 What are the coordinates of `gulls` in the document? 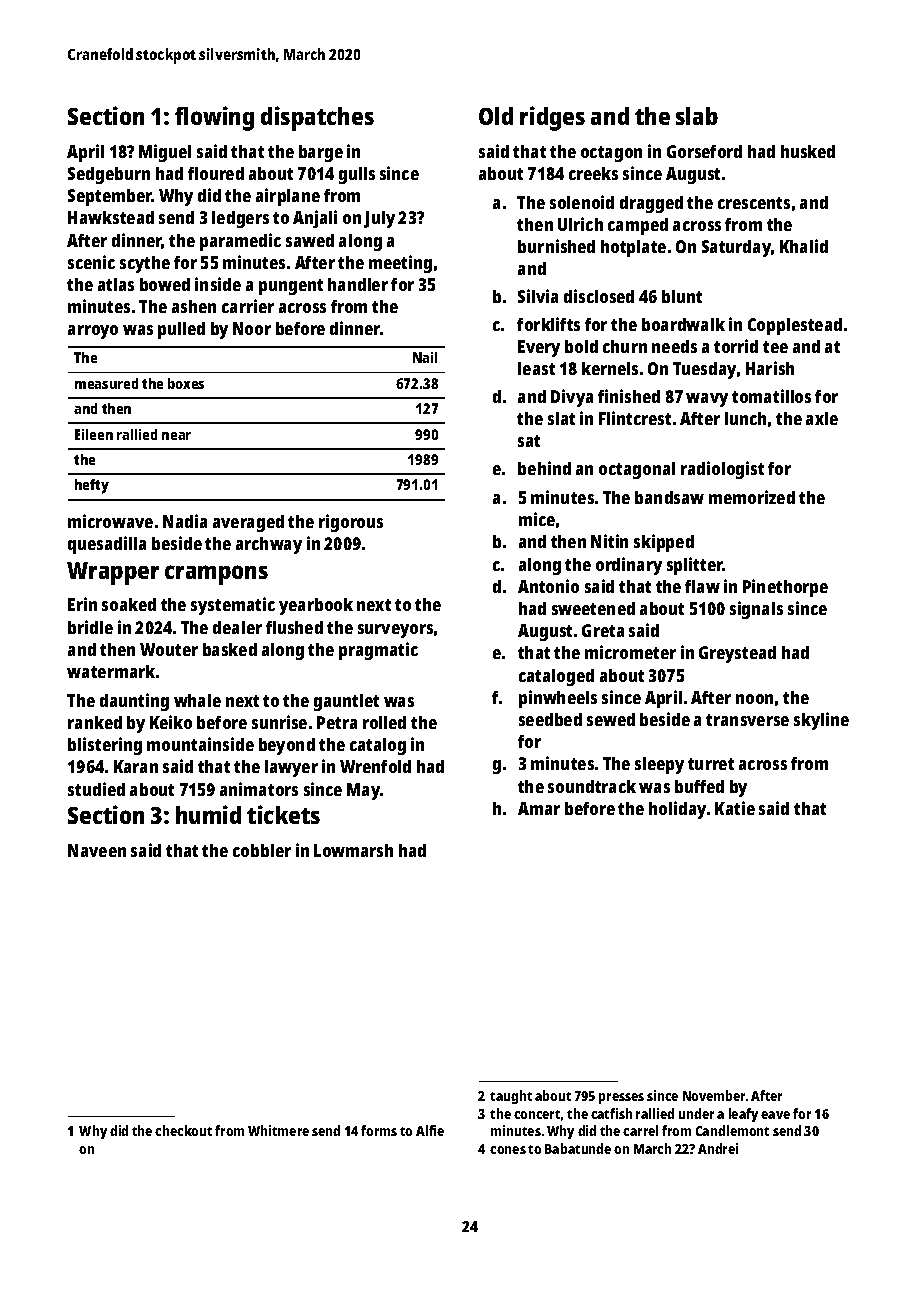 It's located at (357, 175).
